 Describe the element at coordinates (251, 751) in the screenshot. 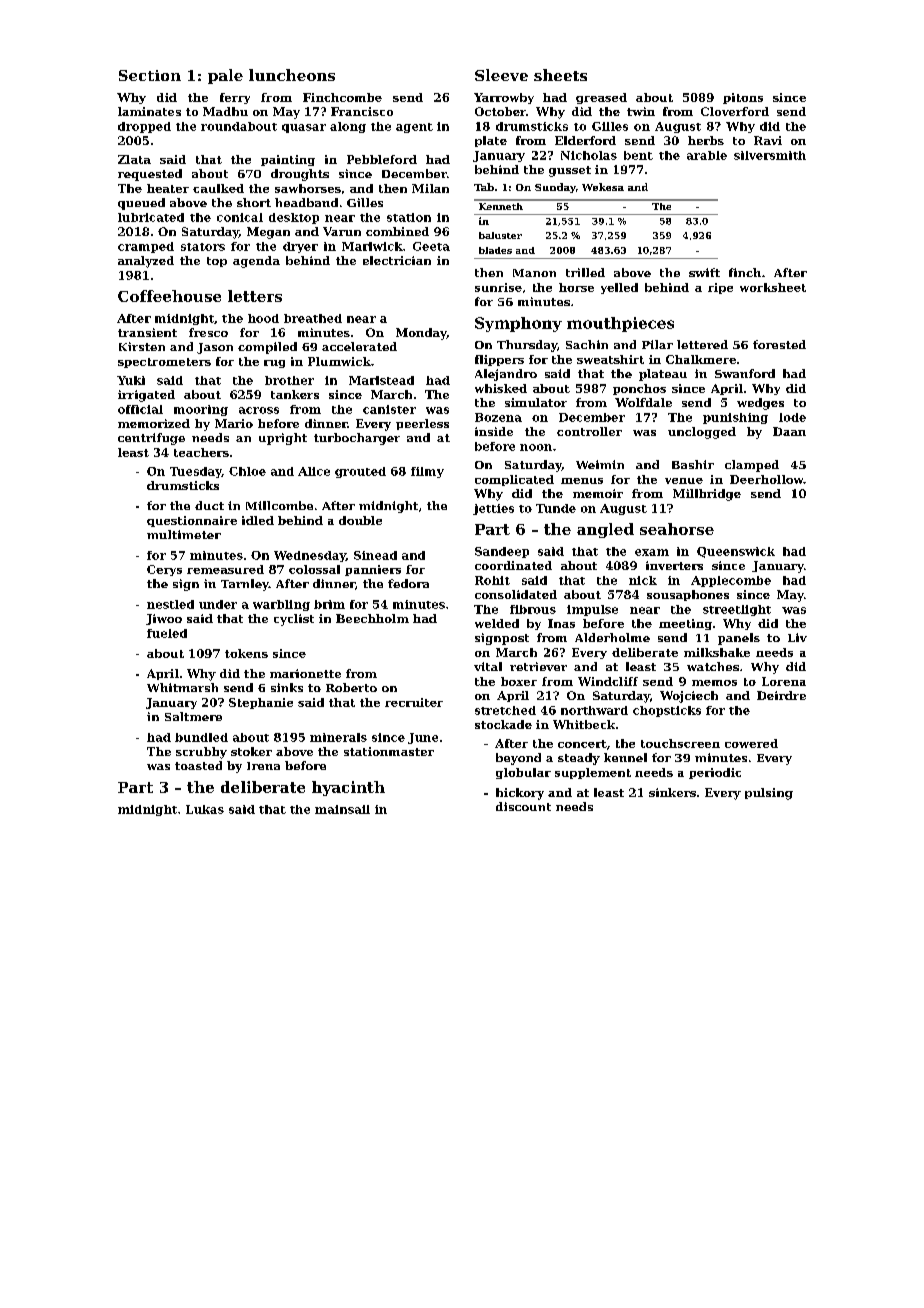

I see `stoker` at that location.
